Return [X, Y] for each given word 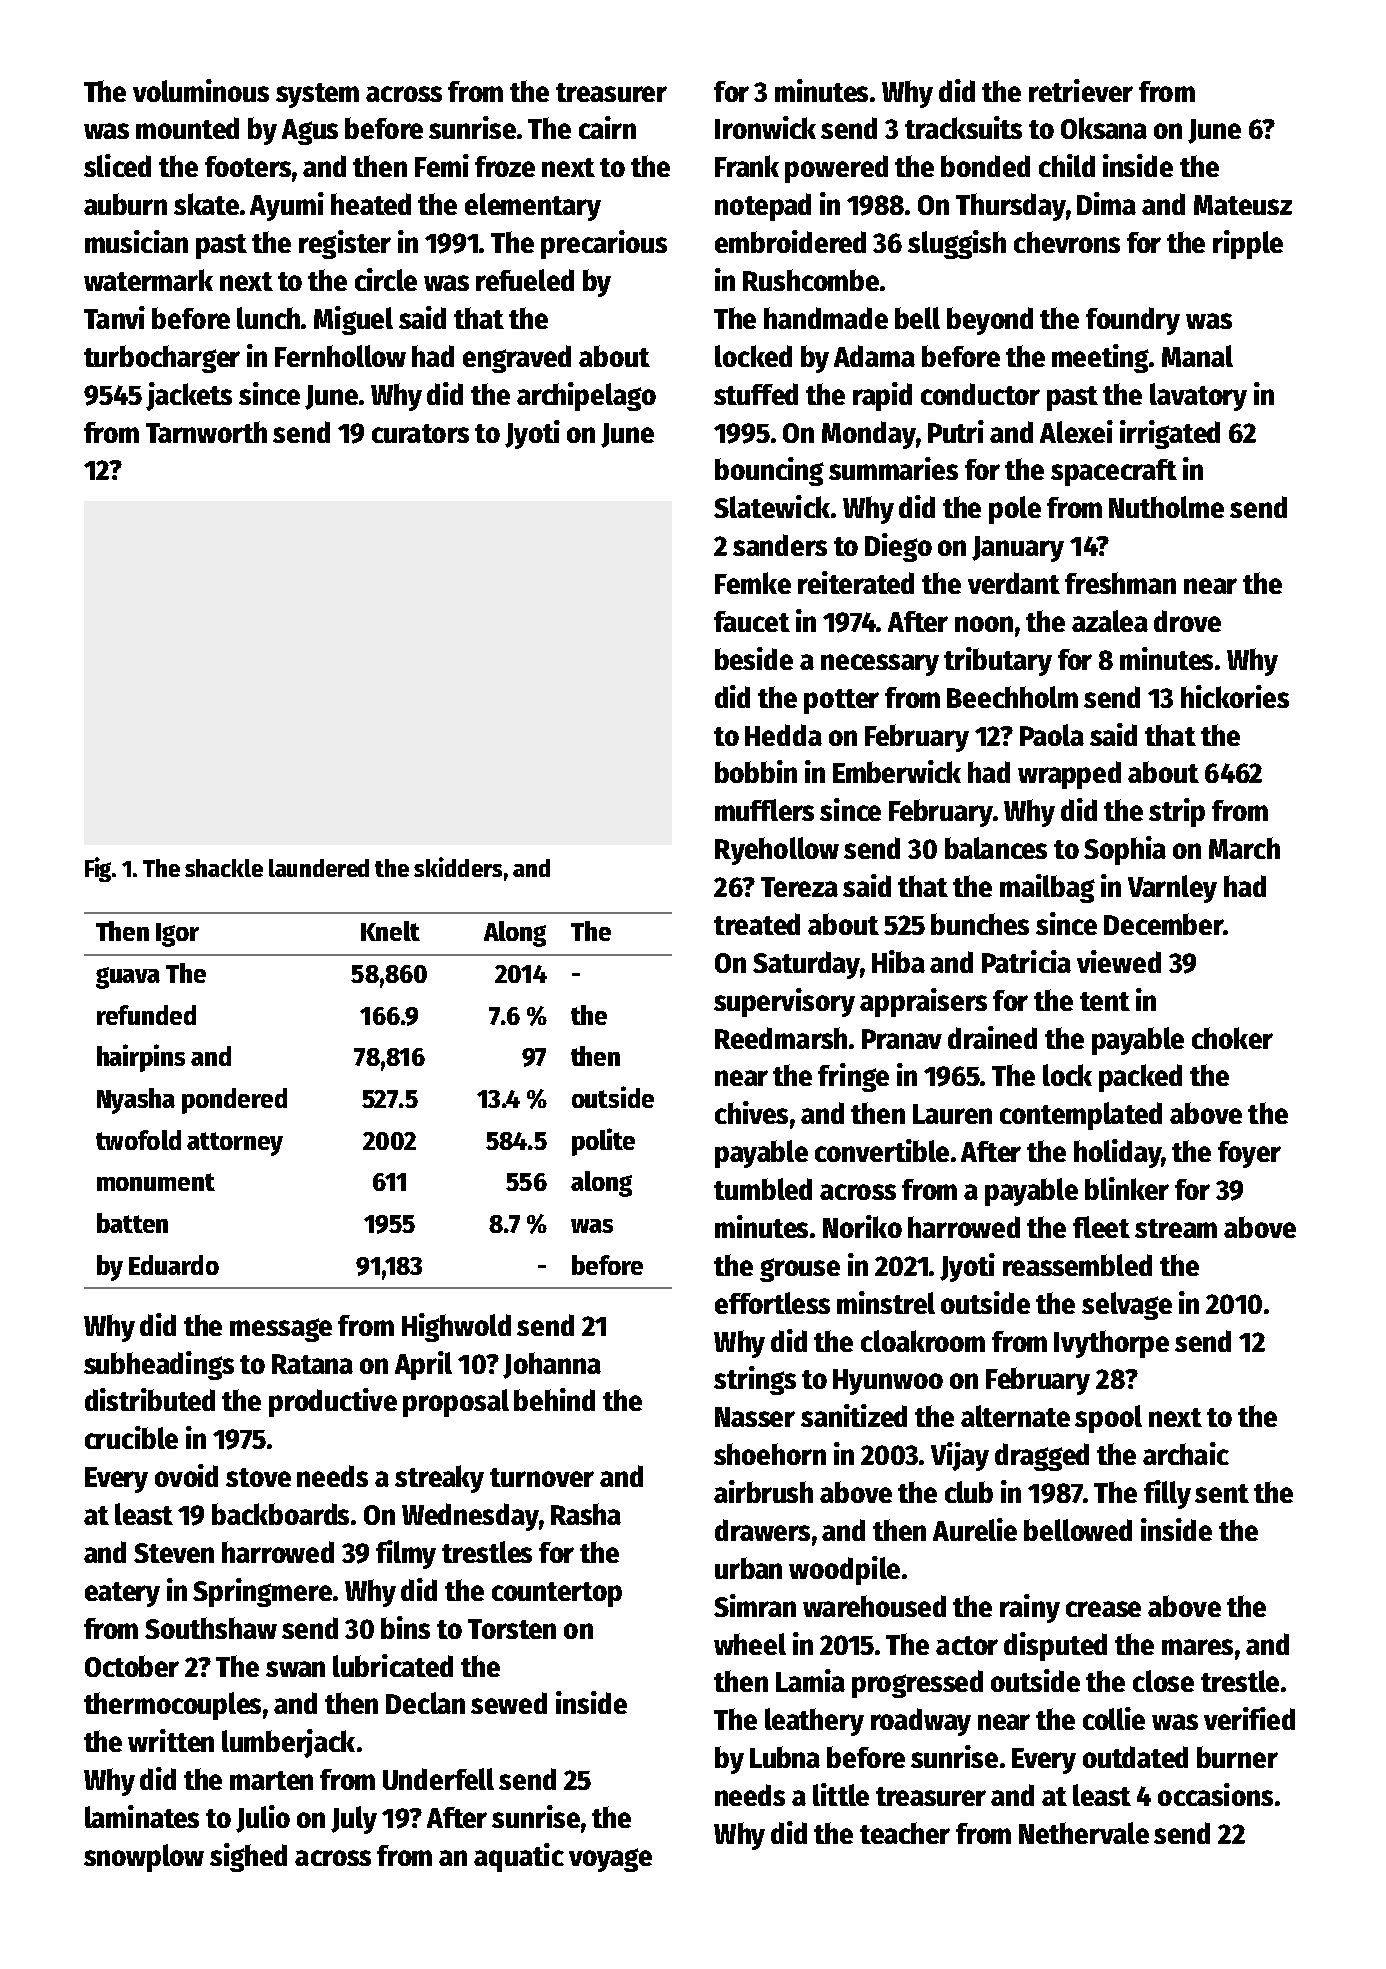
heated [371, 204]
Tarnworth [206, 432]
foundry [1133, 321]
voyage [610, 1860]
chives [751, 1112]
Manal [1197, 356]
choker [1232, 1038]
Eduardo [174, 1265]
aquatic [519, 1857]
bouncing [769, 471]
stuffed [756, 394]
